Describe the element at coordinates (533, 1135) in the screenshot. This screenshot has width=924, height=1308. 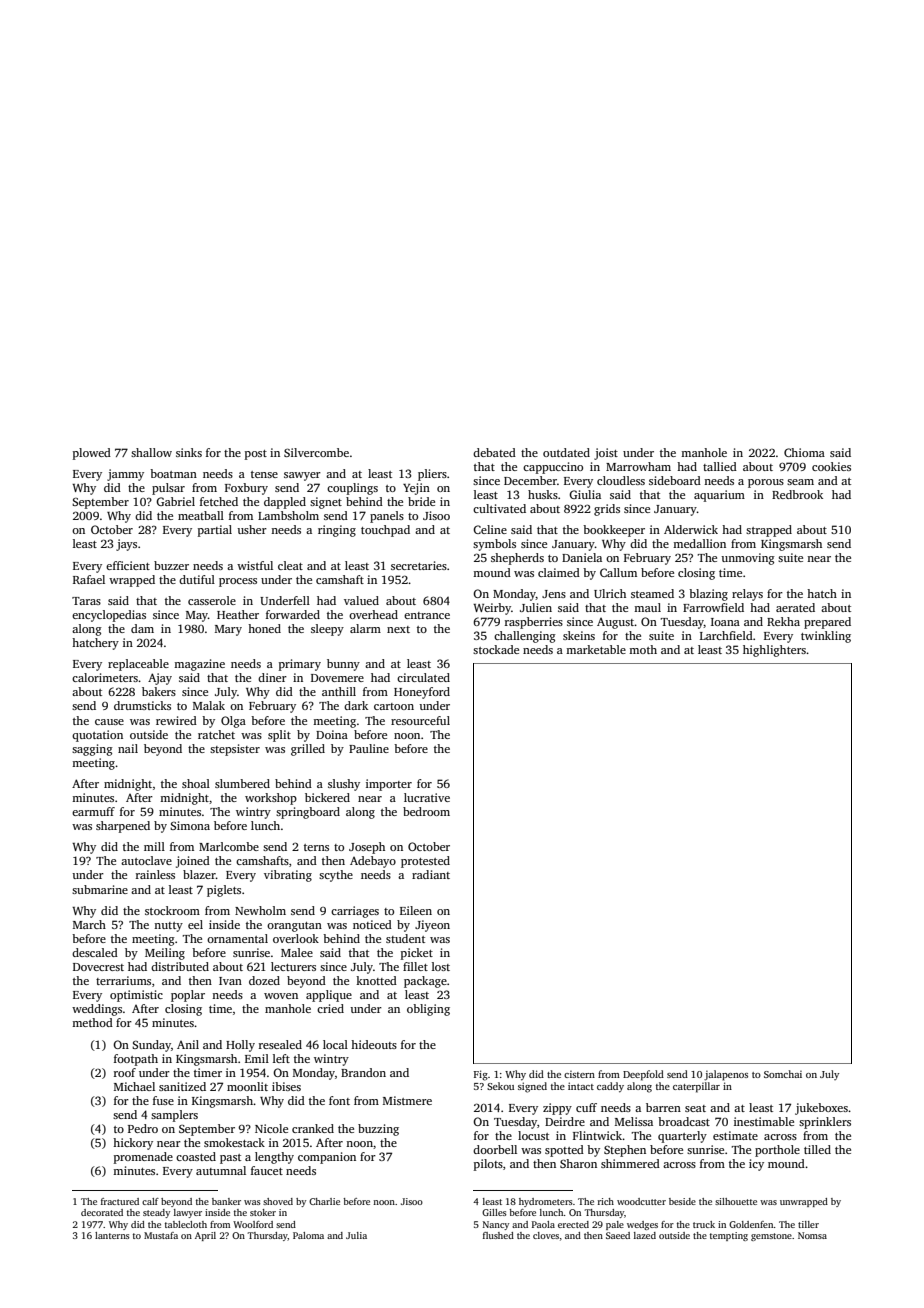
I see `locust` at that location.
